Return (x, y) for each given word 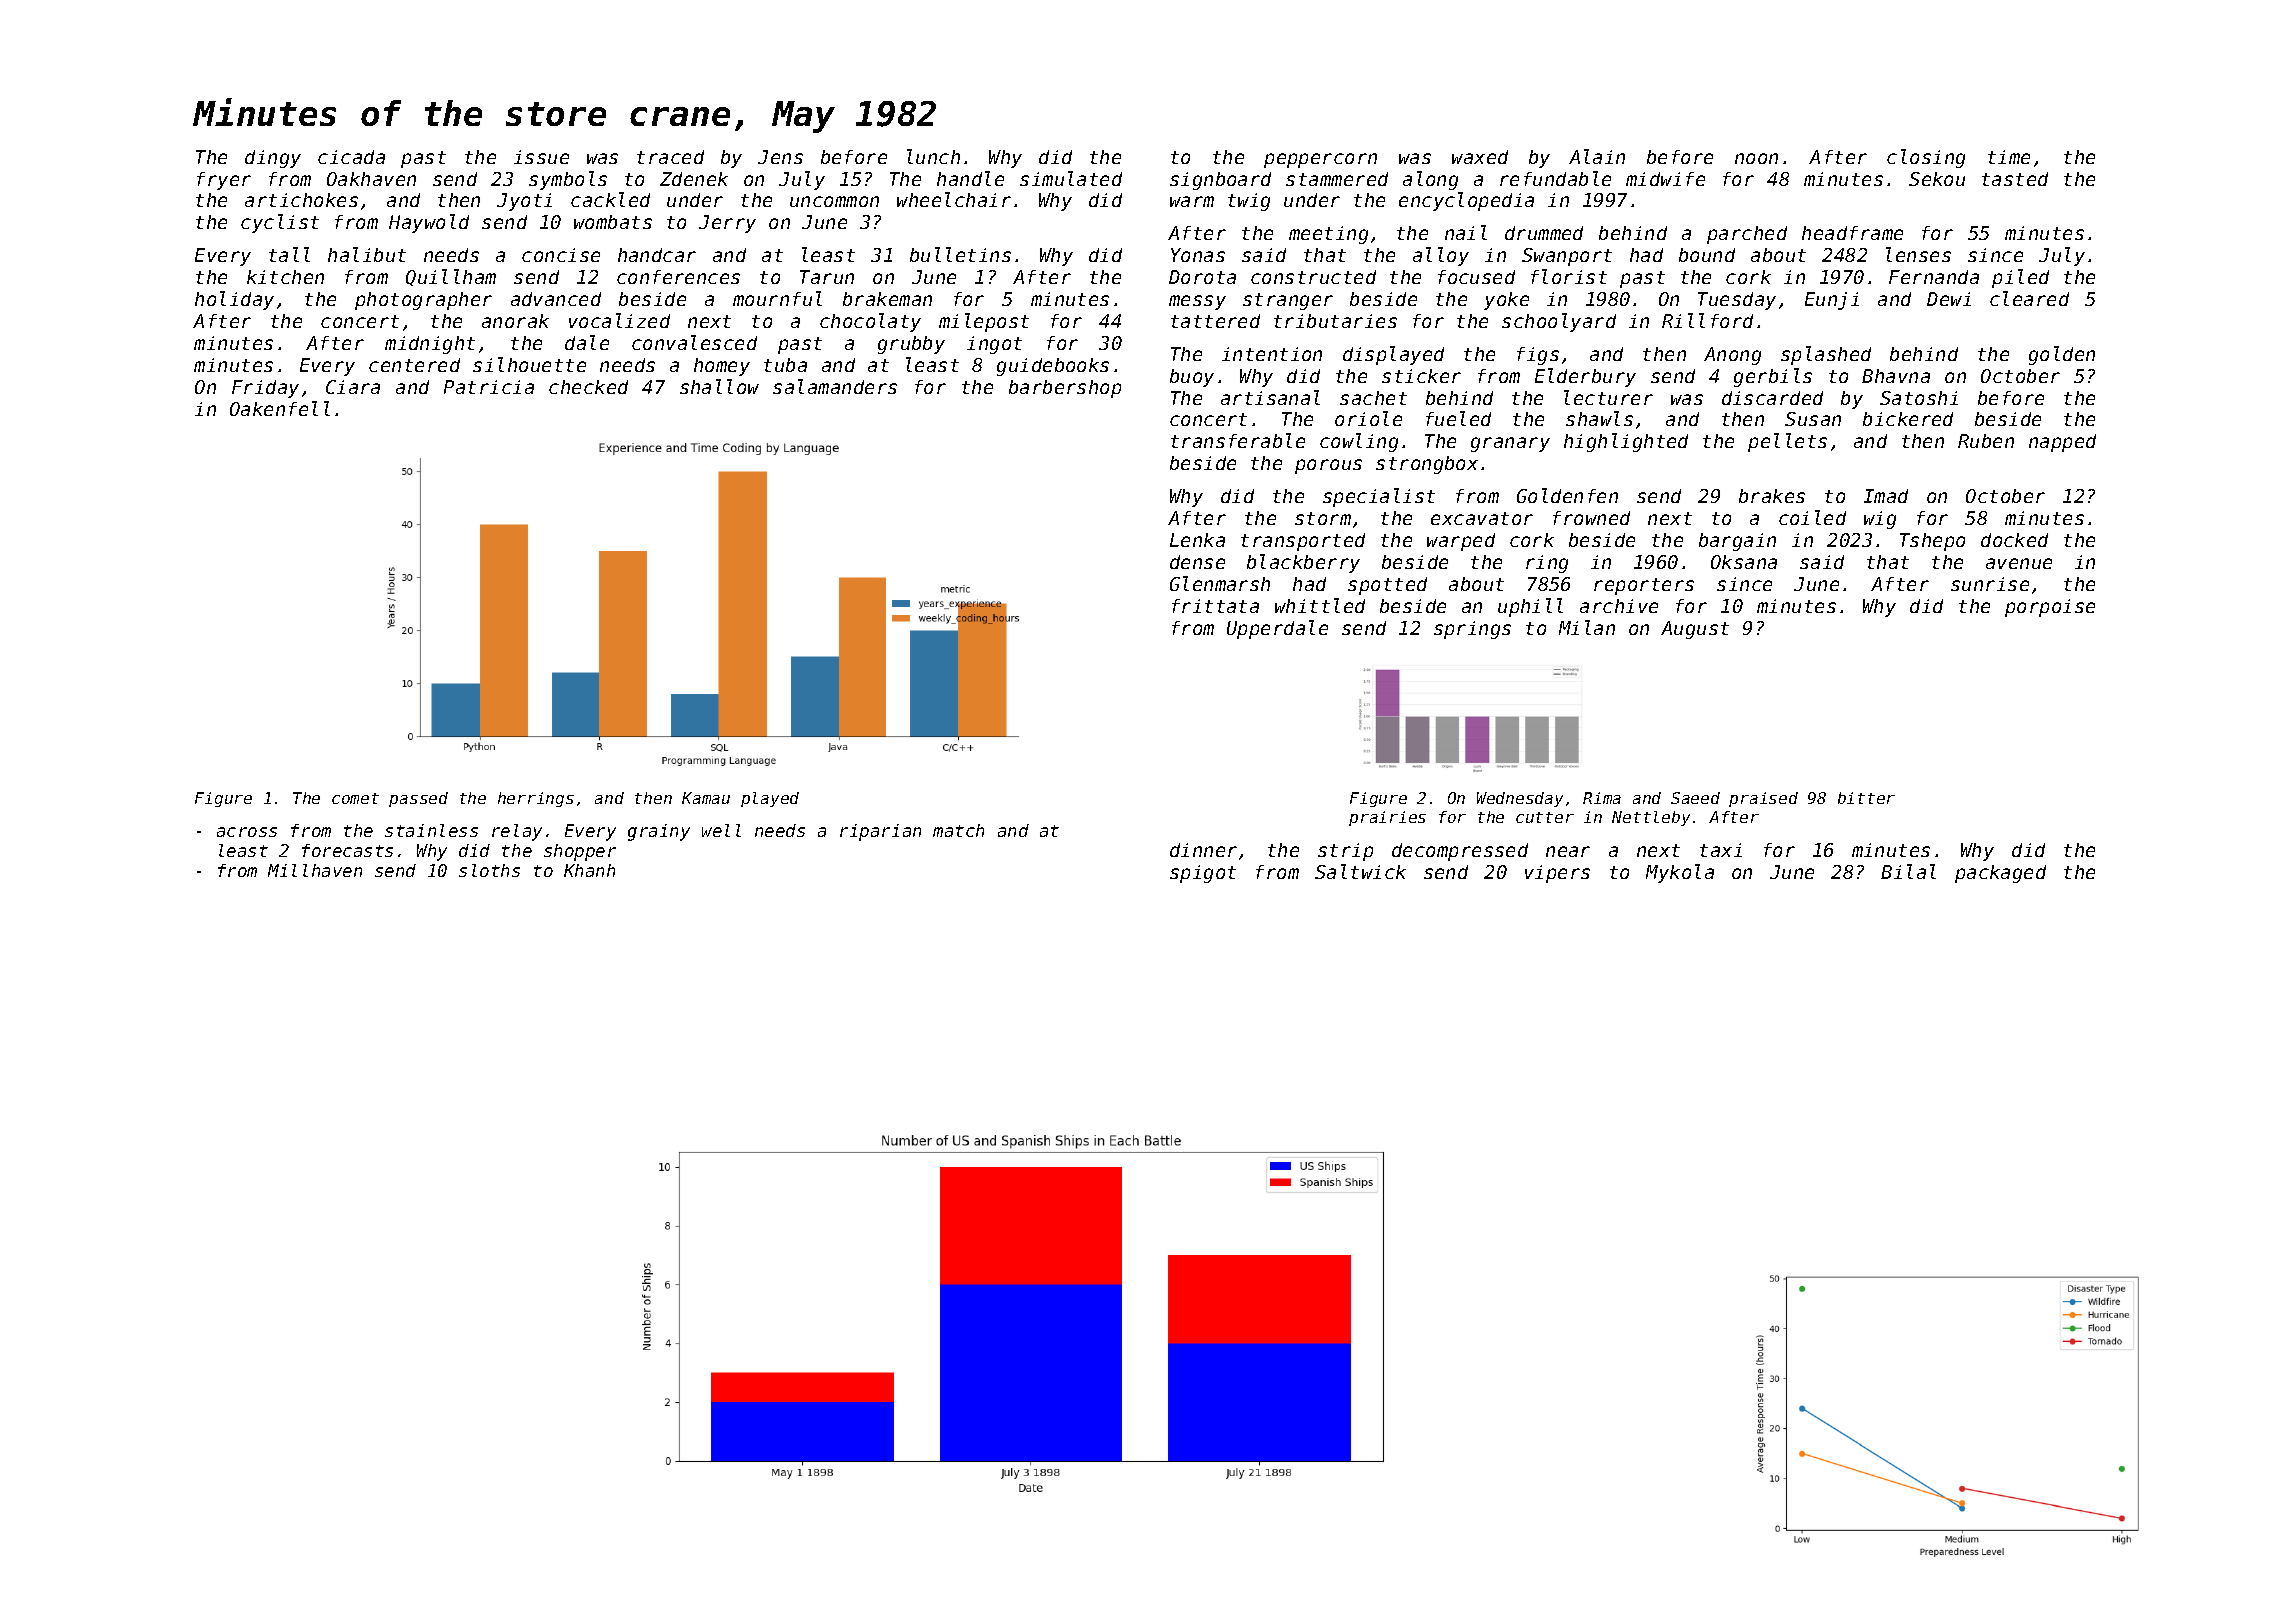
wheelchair (954, 199)
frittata (1215, 606)
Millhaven (315, 870)
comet (355, 798)
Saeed (1695, 798)
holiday (234, 300)
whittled (1320, 605)
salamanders (835, 386)
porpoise (2050, 608)
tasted (2015, 179)
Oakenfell (280, 408)
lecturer (1608, 397)
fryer (224, 181)
